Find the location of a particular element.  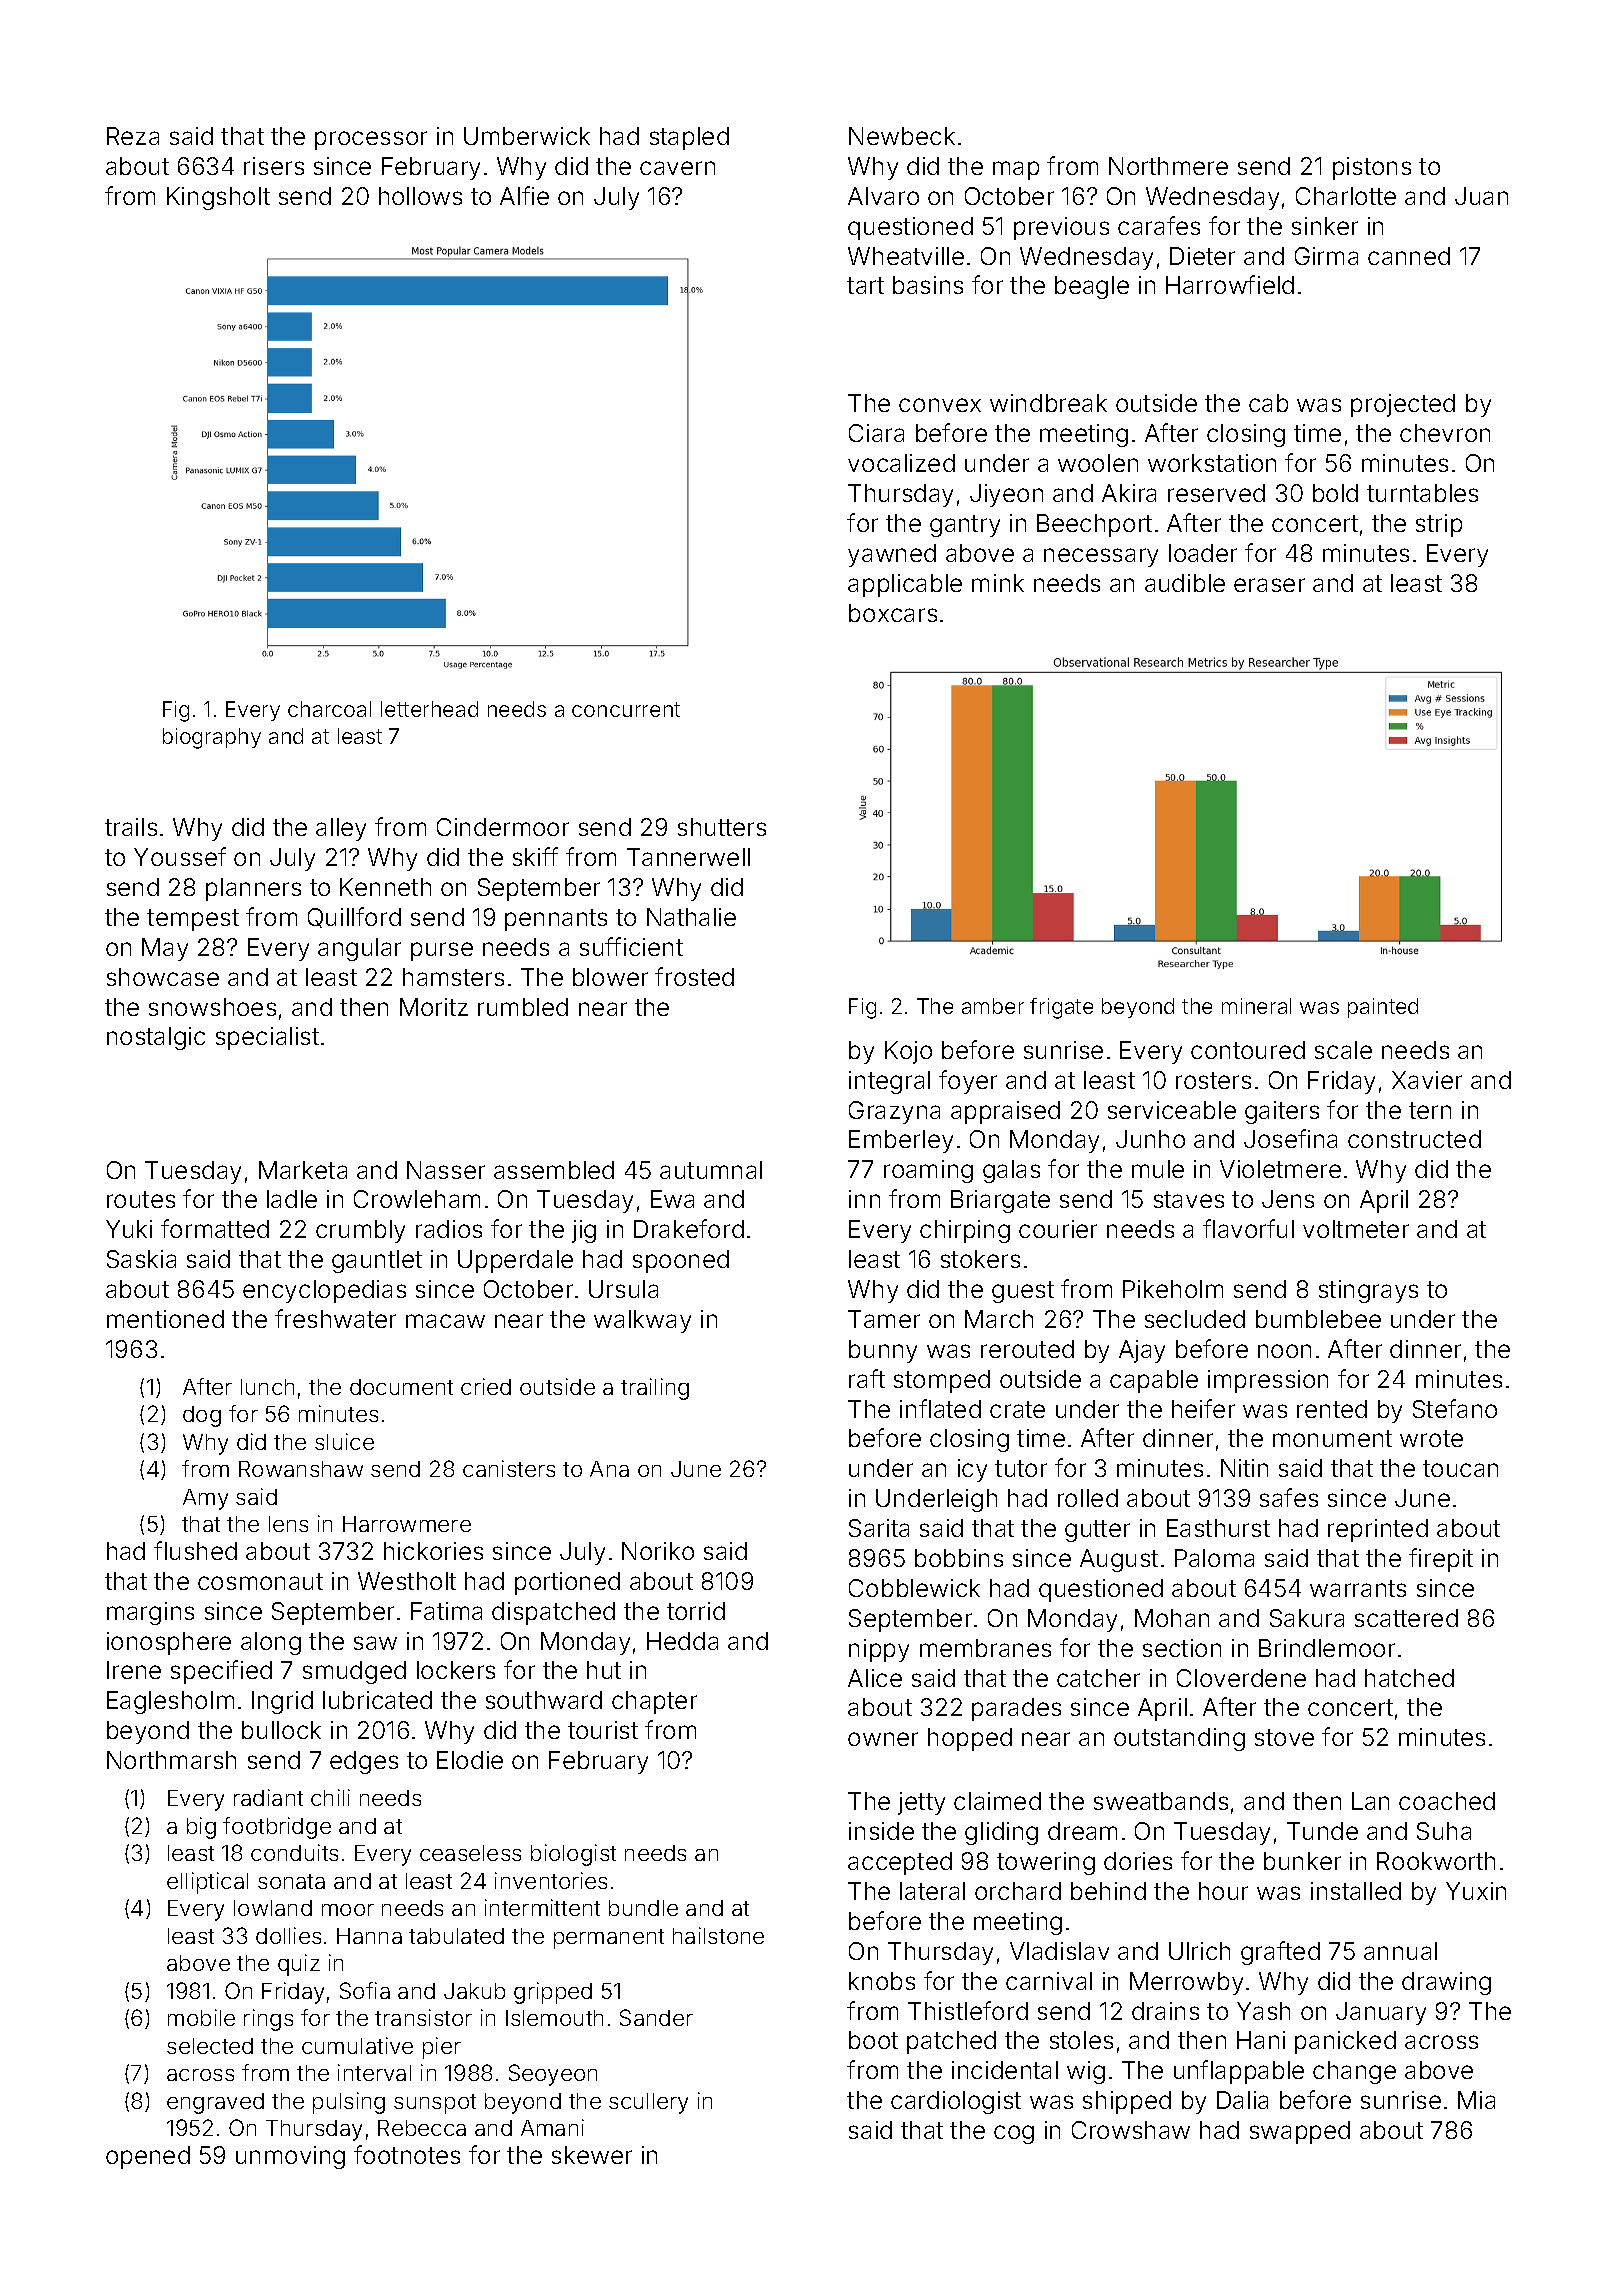

document is located at coordinates (401, 1387).
